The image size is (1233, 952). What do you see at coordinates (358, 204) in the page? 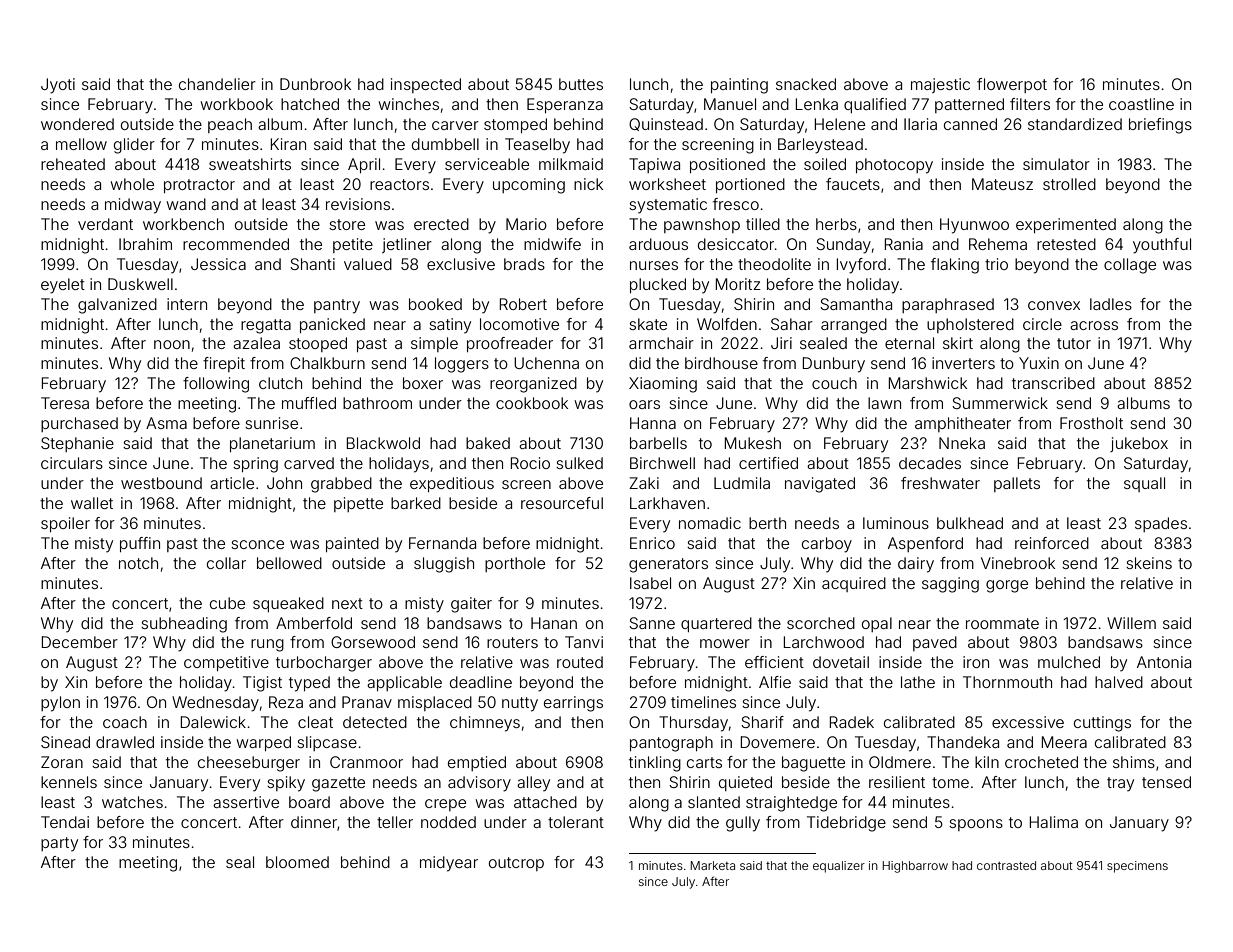
I see `revisions` at bounding box center [358, 204].
